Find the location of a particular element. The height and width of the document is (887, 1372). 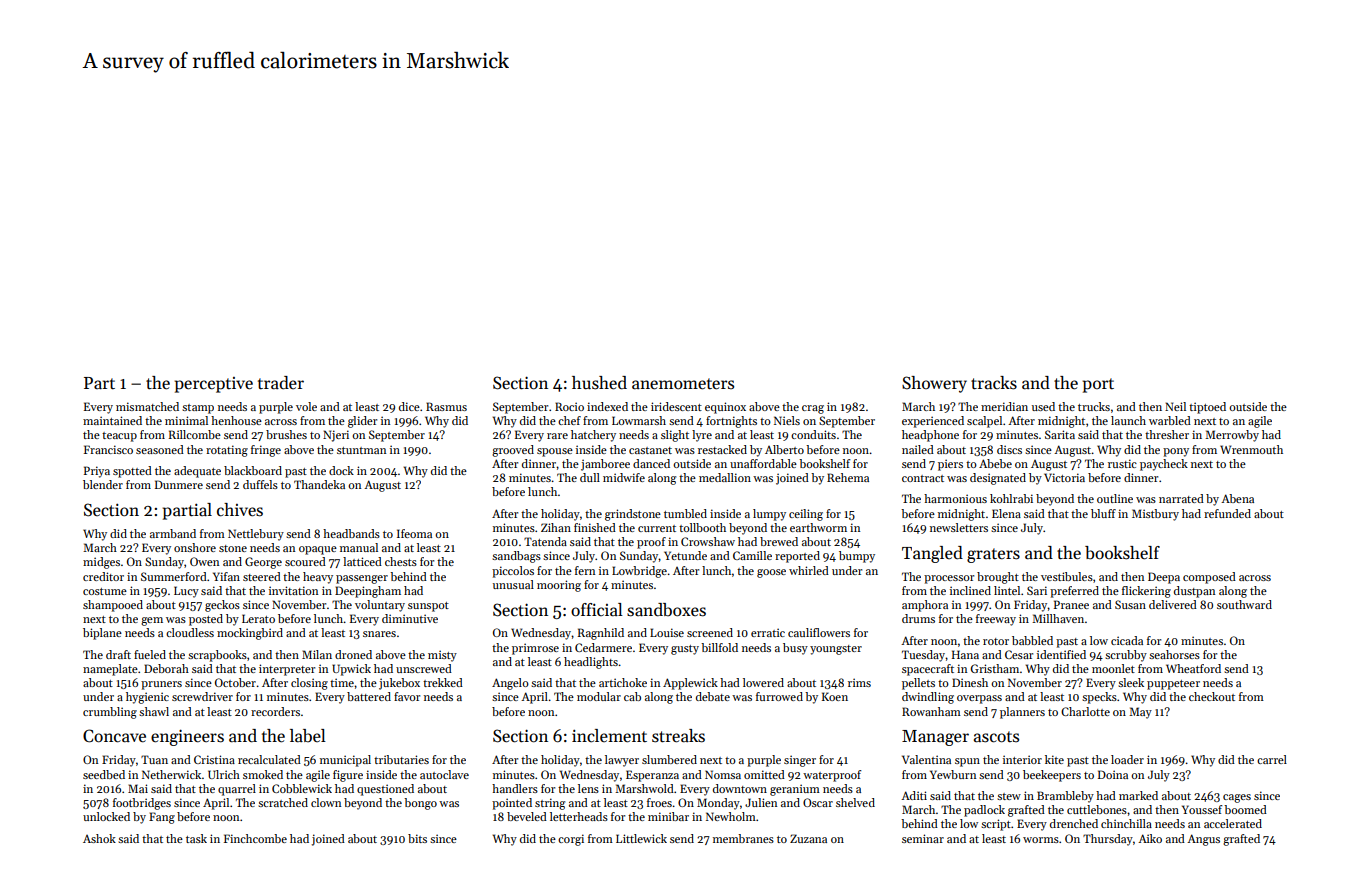

planners is located at coordinates (1022, 713).
